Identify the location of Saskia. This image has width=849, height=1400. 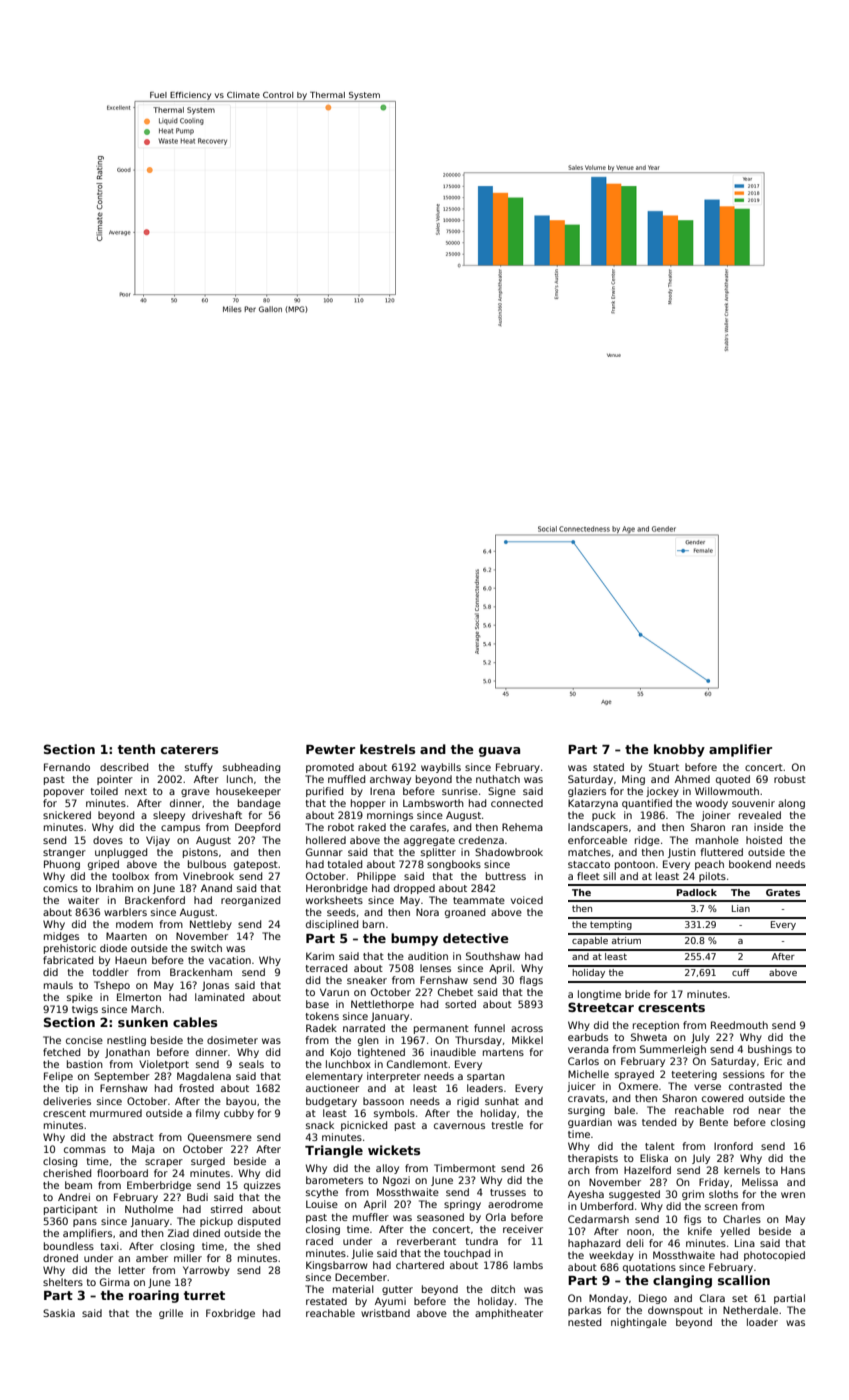
(59, 1313).
